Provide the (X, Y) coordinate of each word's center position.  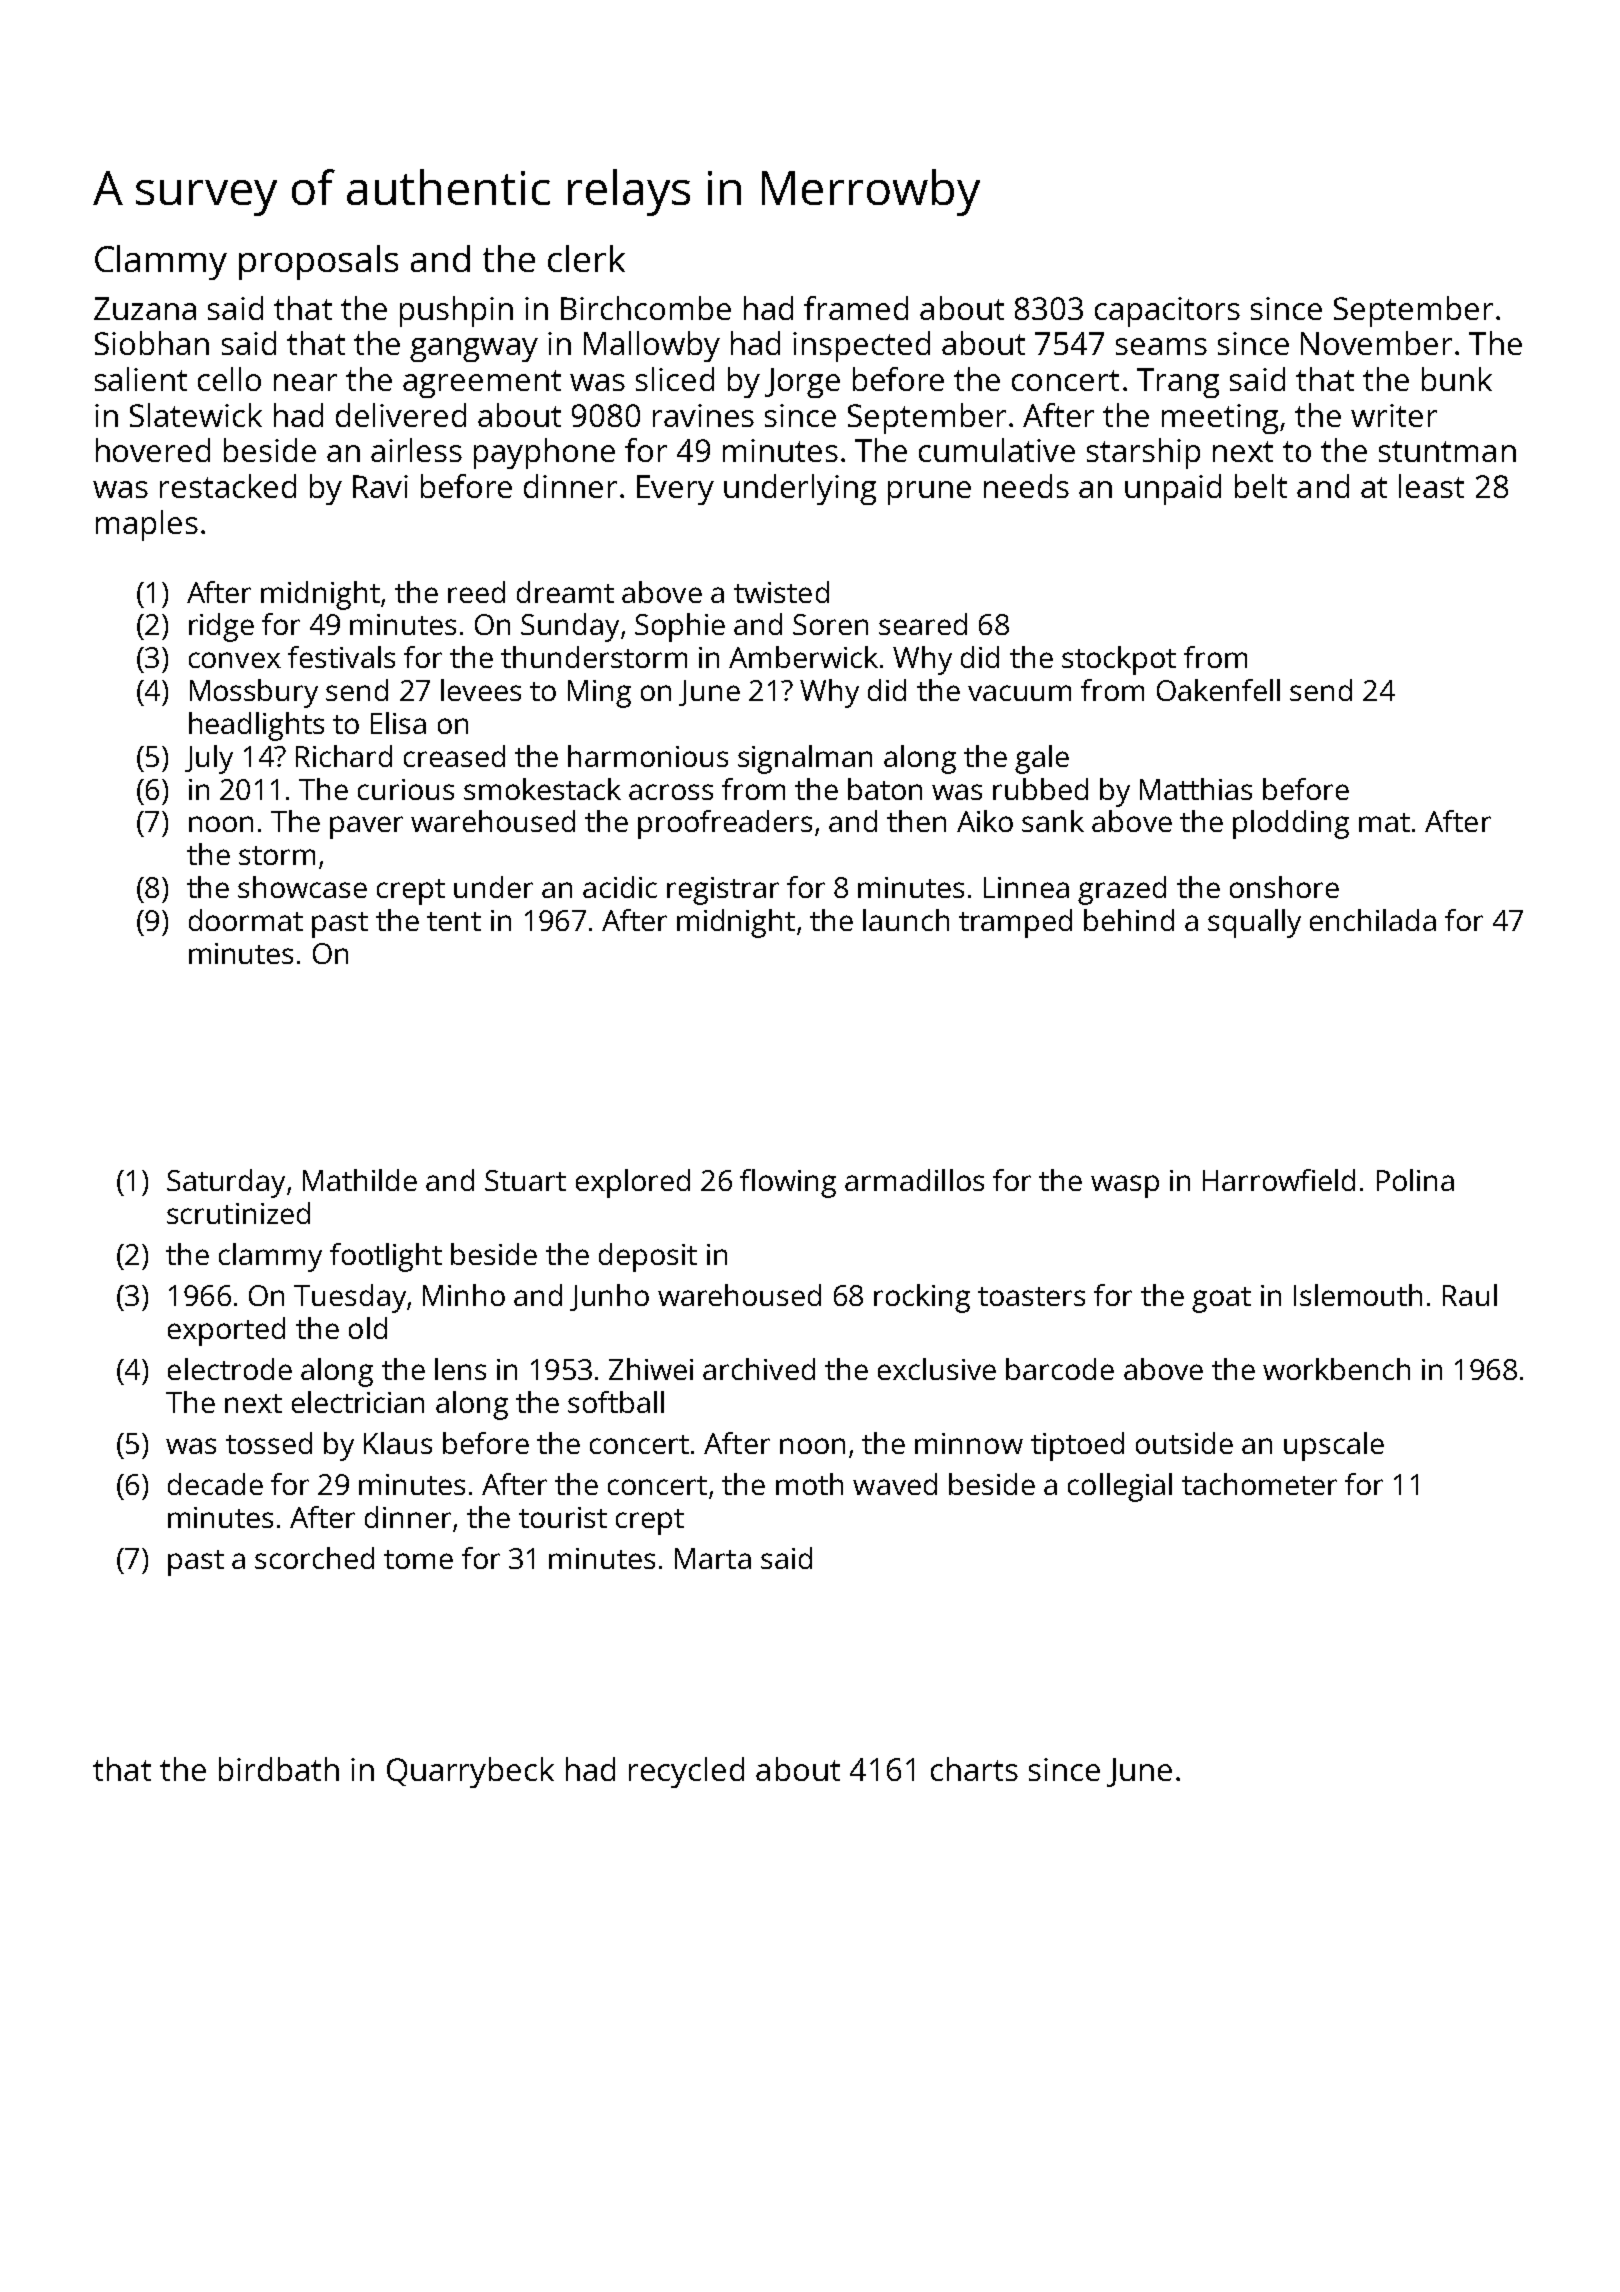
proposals (318, 262)
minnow (969, 1443)
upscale (1334, 1446)
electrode (230, 1369)
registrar (723, 891)
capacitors (1167, 312)
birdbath (279, 1769)
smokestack (542, 789)
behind (1129, 920)
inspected (861, 346)
